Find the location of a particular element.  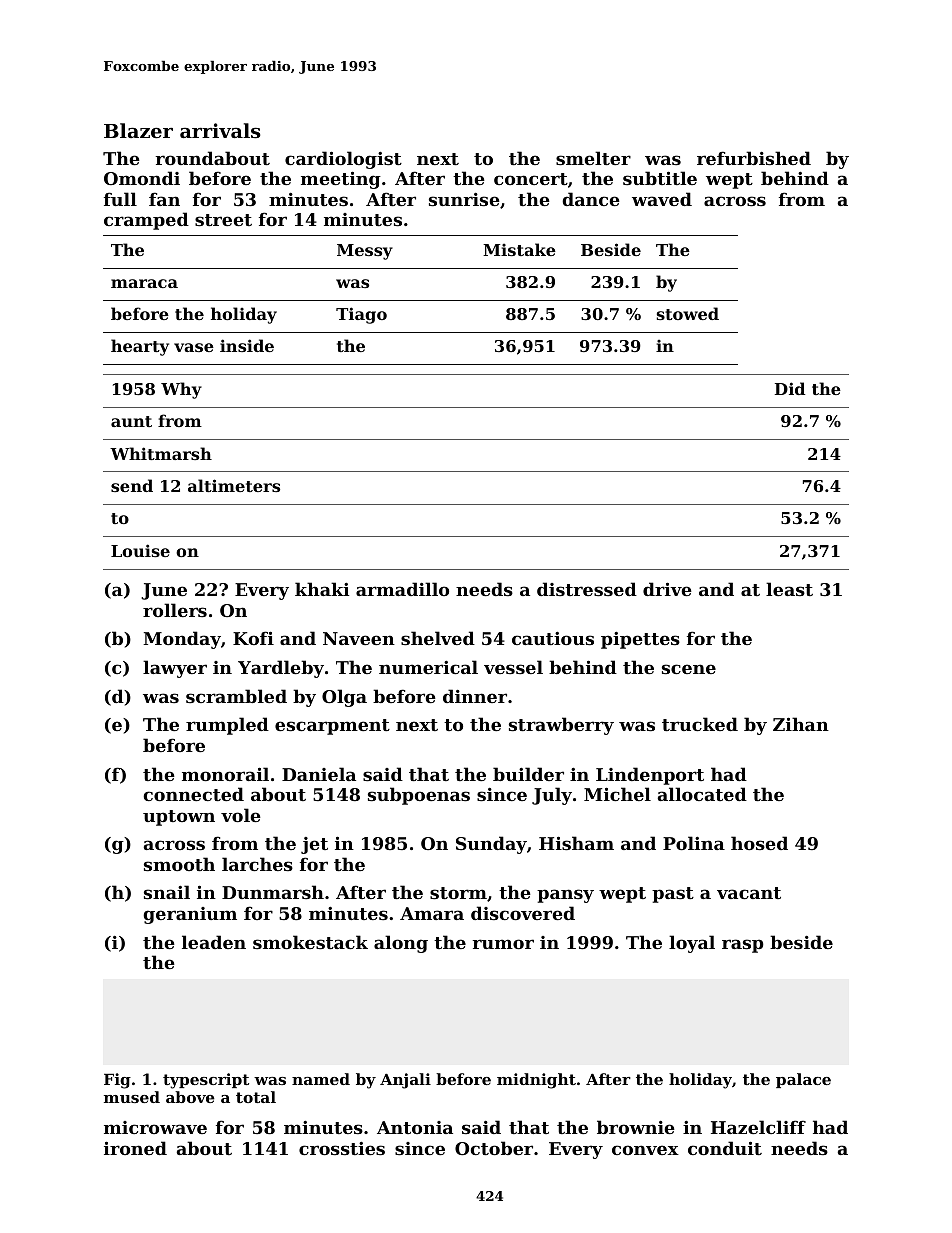

snail is located at coordinates (167, 892).
